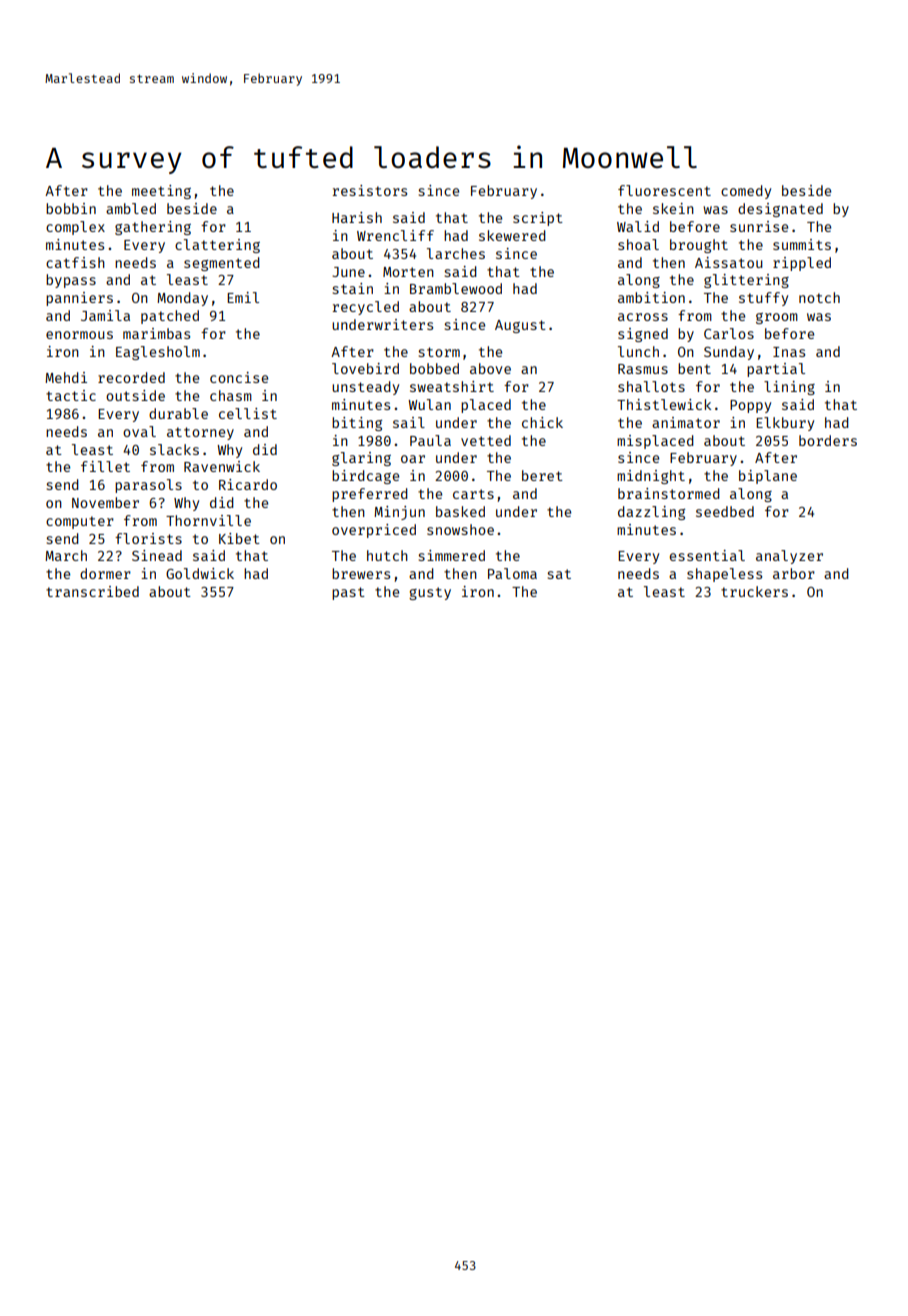  What do you see at coordinates (430, 593) in the image?
I see `gusty` at bounding box center [430, 593].
